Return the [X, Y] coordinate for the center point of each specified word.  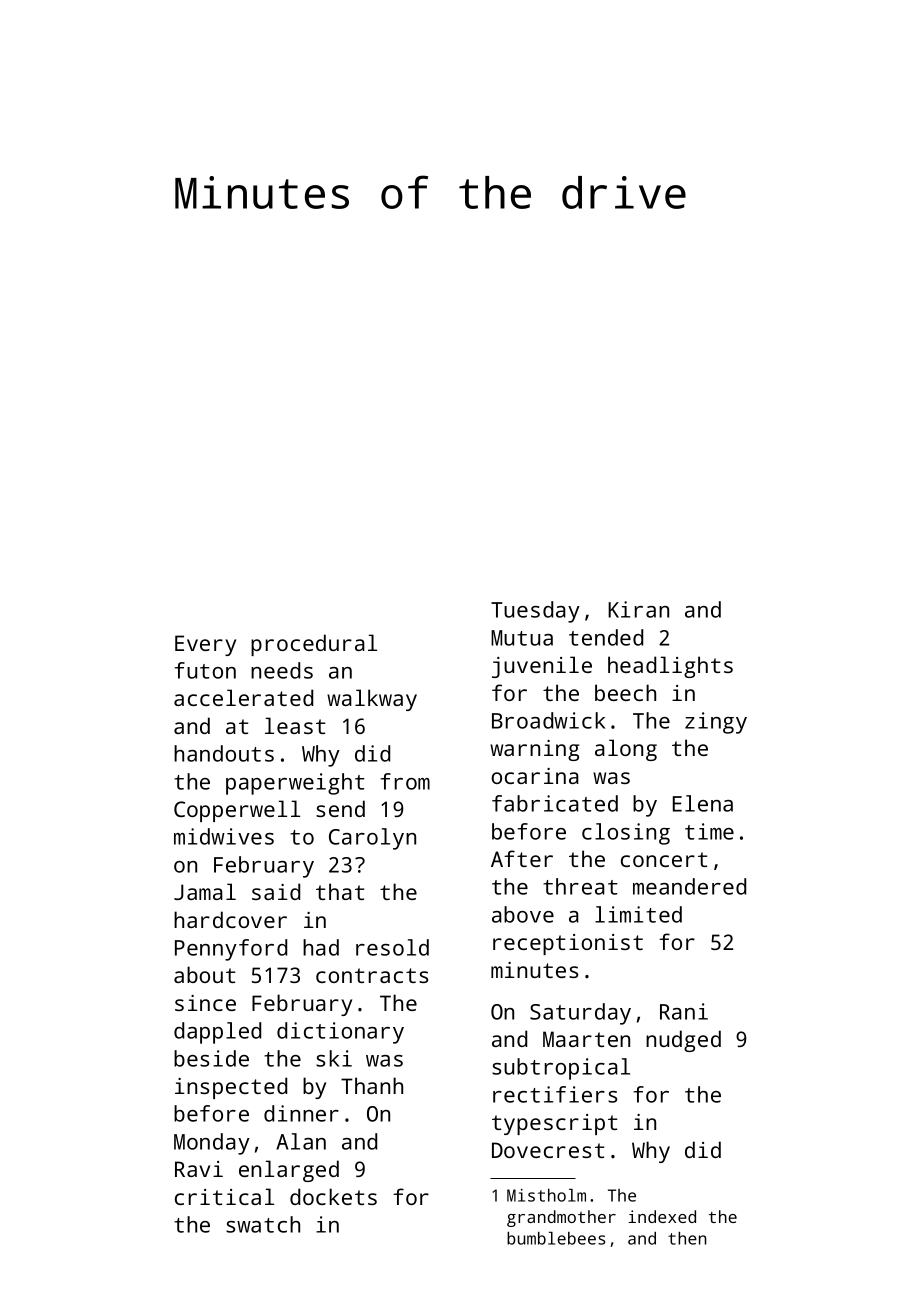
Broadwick [548, 720]
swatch [263, 1224]
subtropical [561, 1069]
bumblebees [556, 1238]
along [626, 750]
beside [211, 1058]
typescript [554, 1124]
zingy [716, 723]
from [405, 781]
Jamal [205, 891]
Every [205, 645]
